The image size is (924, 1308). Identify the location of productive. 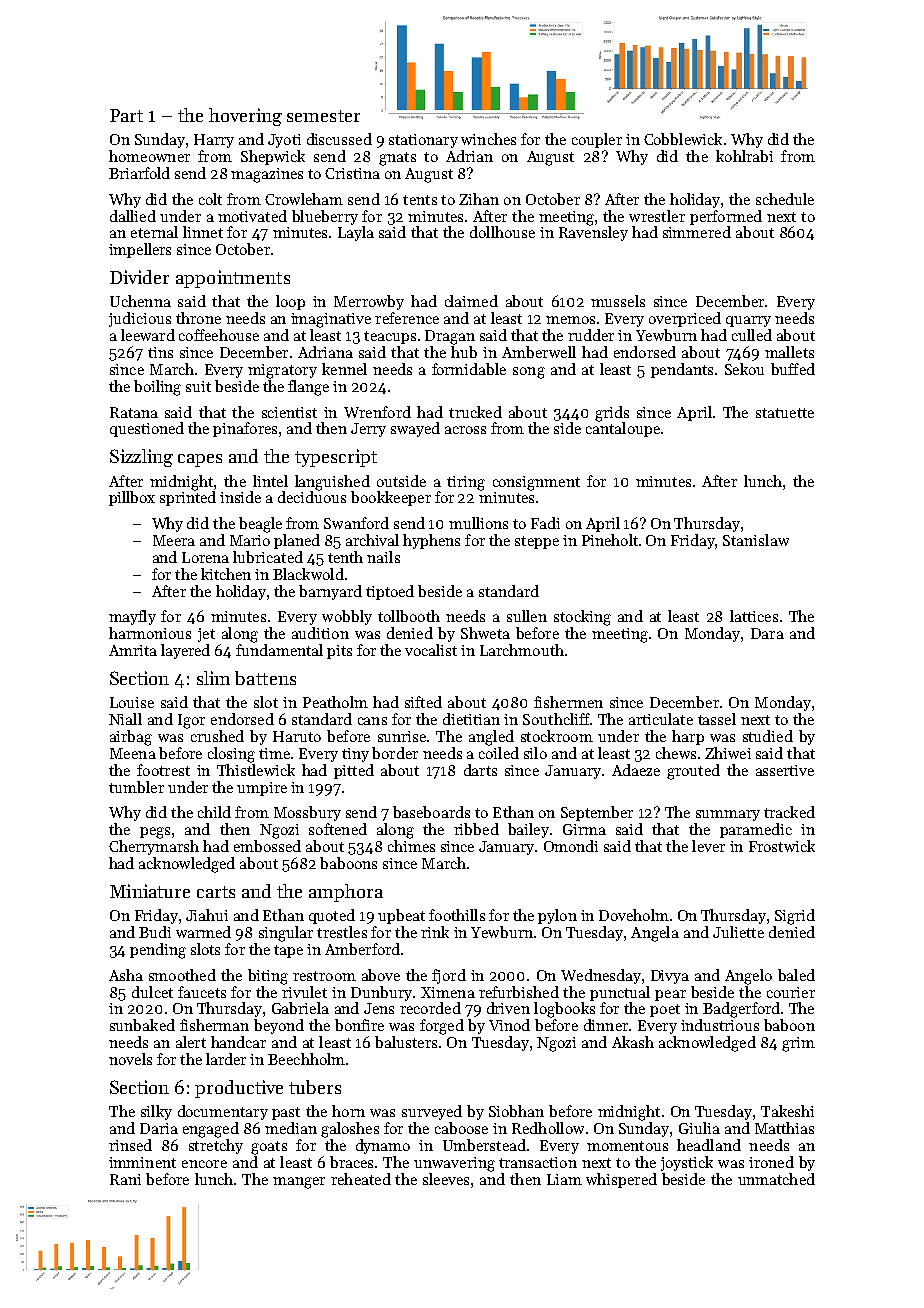
(239, 1089).
